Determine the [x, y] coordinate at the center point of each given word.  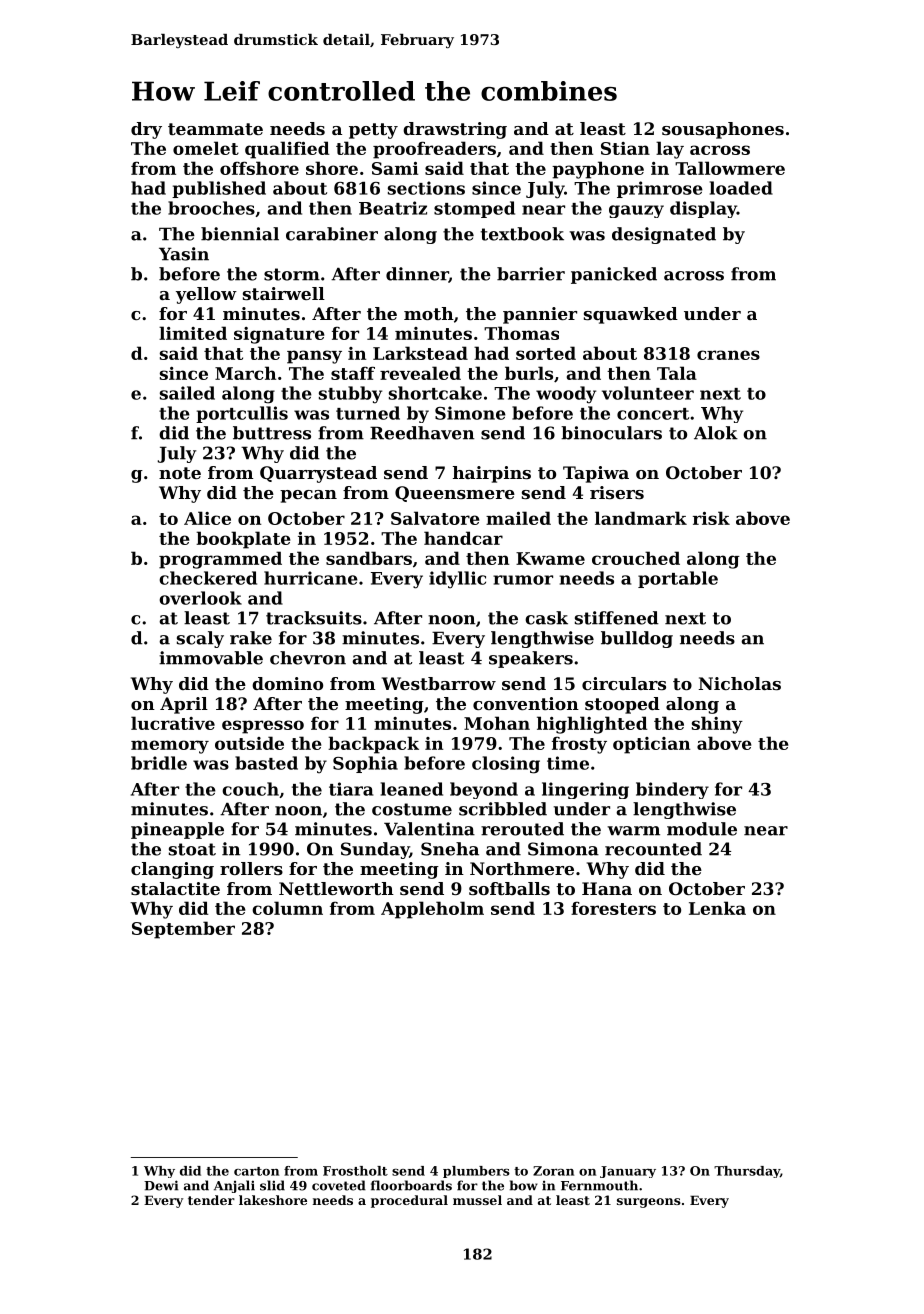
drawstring [455, 130]
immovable [211, 658]
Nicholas [739, 683]
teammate [215, 129]
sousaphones [723, 130]
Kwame [550, 558]
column [287, 908]
